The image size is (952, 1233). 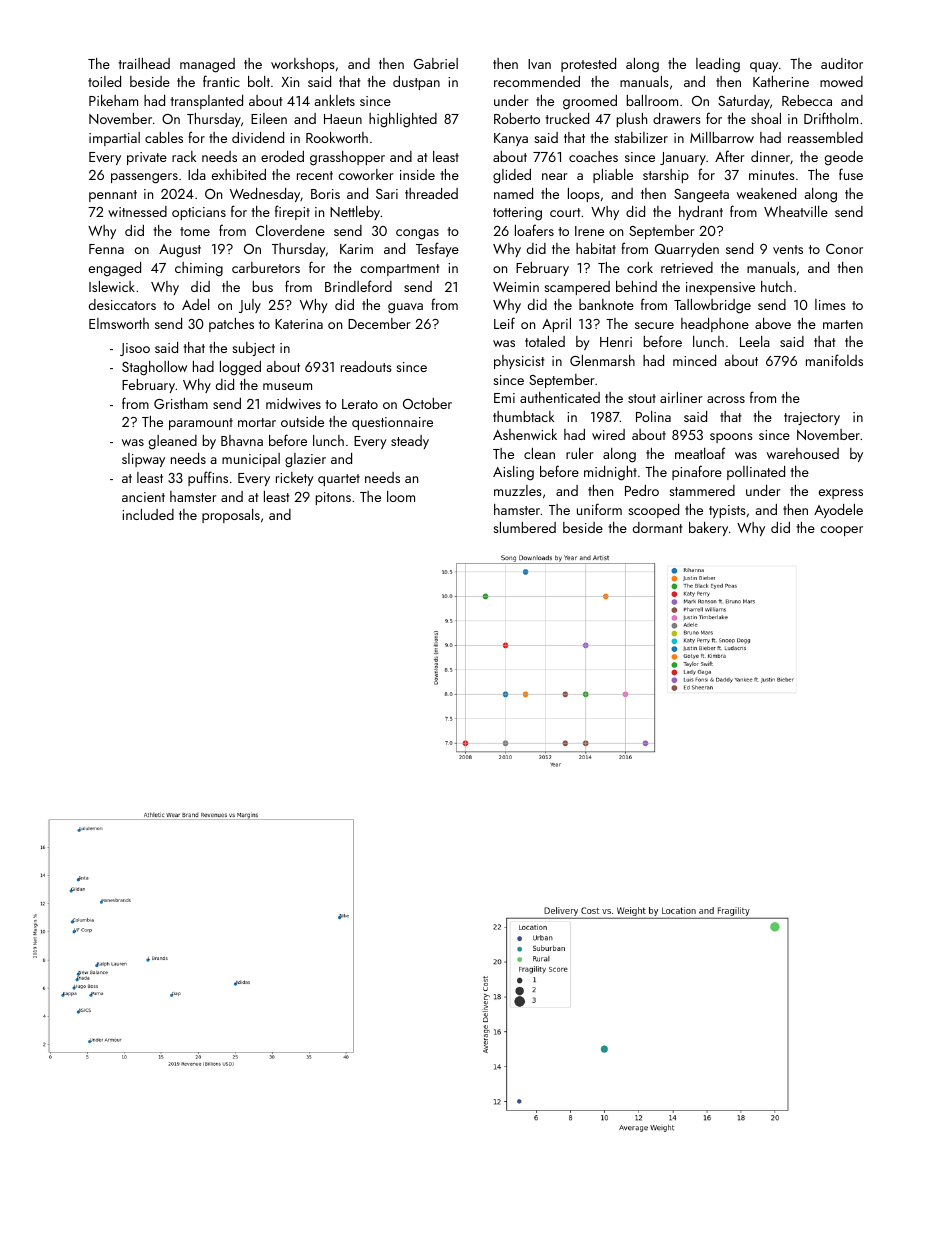 I want to click on anklets, so click(x=335, y=100).
